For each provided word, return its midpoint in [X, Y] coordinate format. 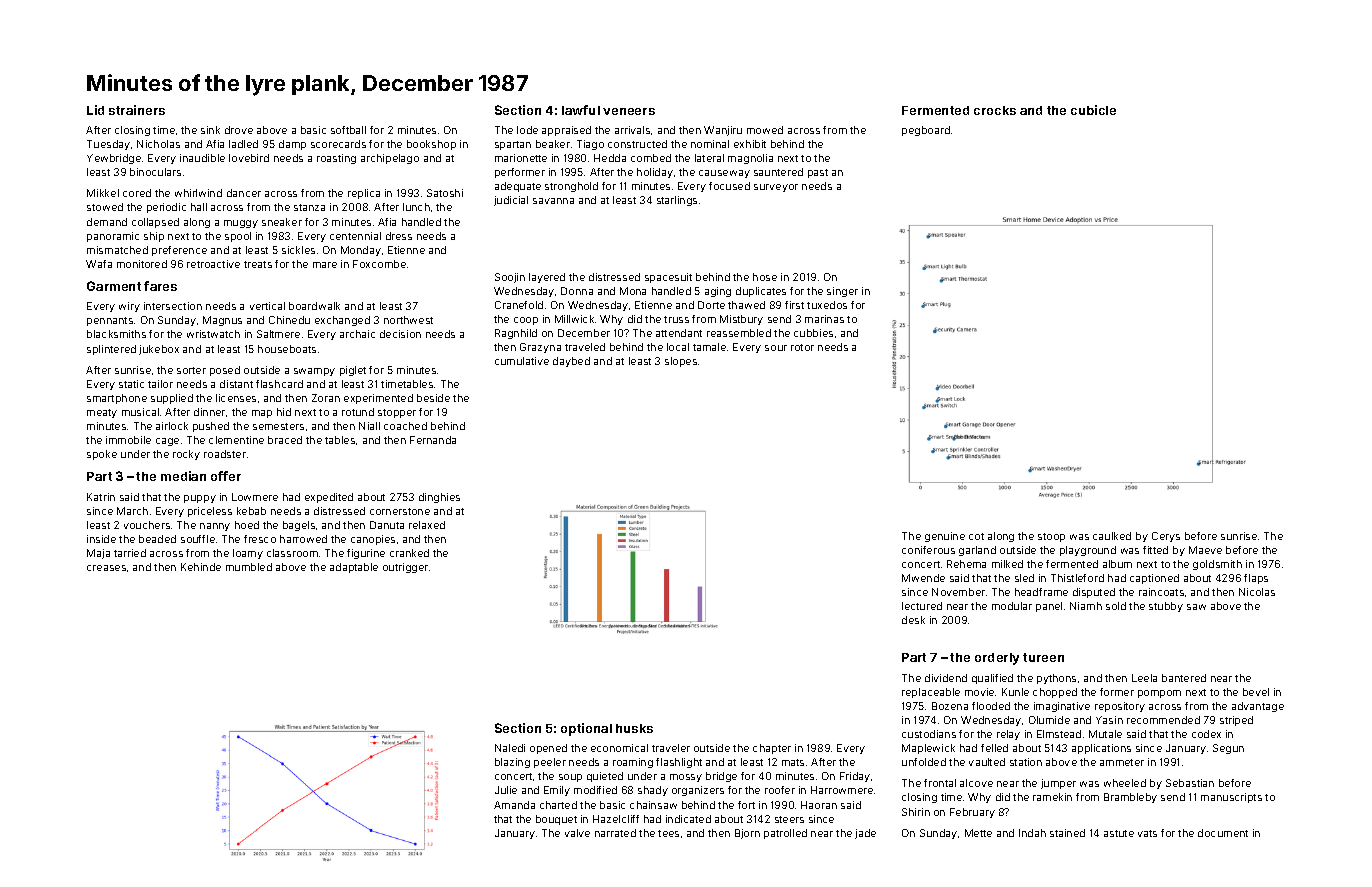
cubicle [1093, 110]
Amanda [514, 805]
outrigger [405, 568]
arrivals [632, 130]
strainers [137, 110]
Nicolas [1257, 592]
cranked [409, 553]
